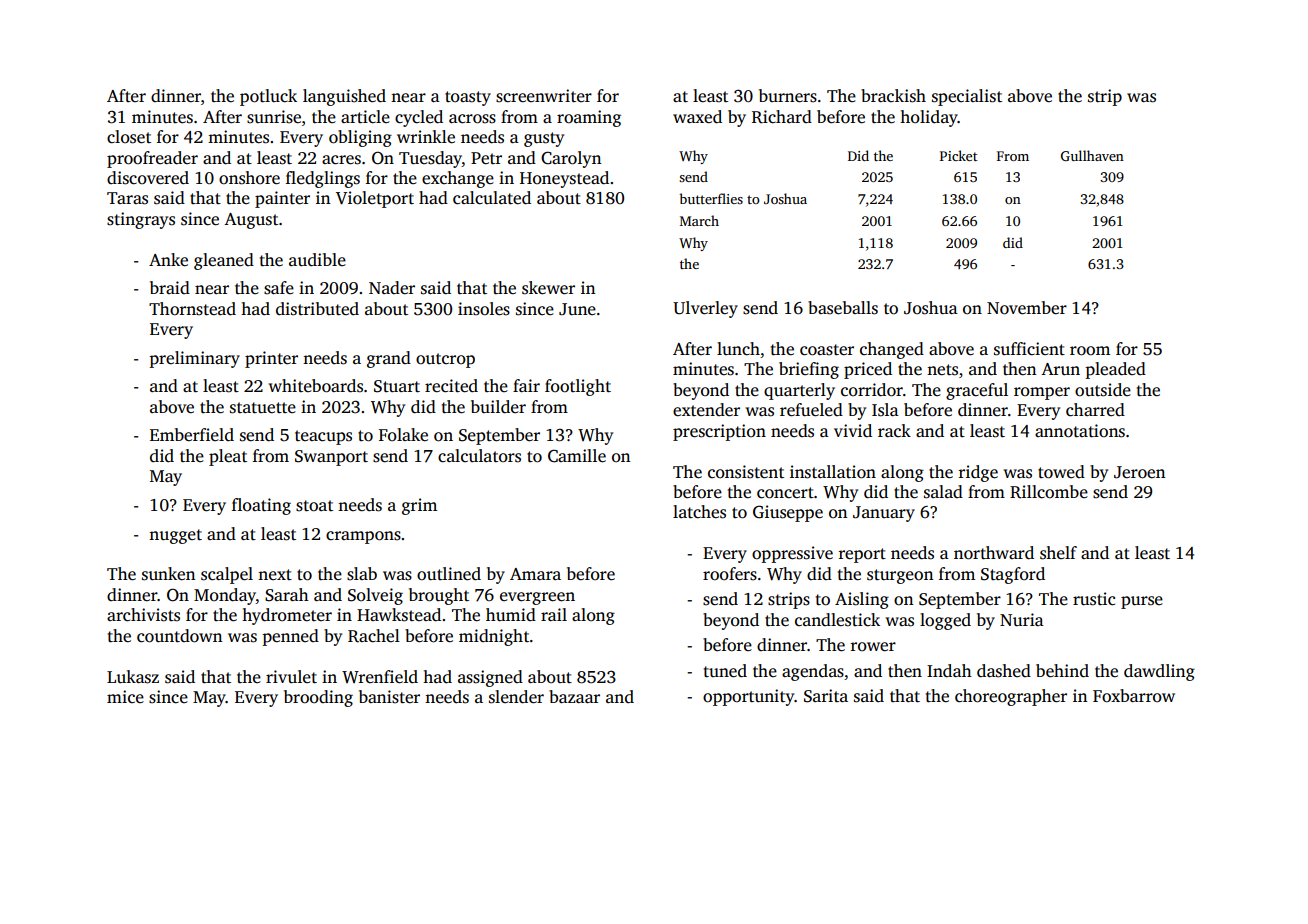  Describe the element at coordinates (1027, 308) in the image. I see `November` at that location.
